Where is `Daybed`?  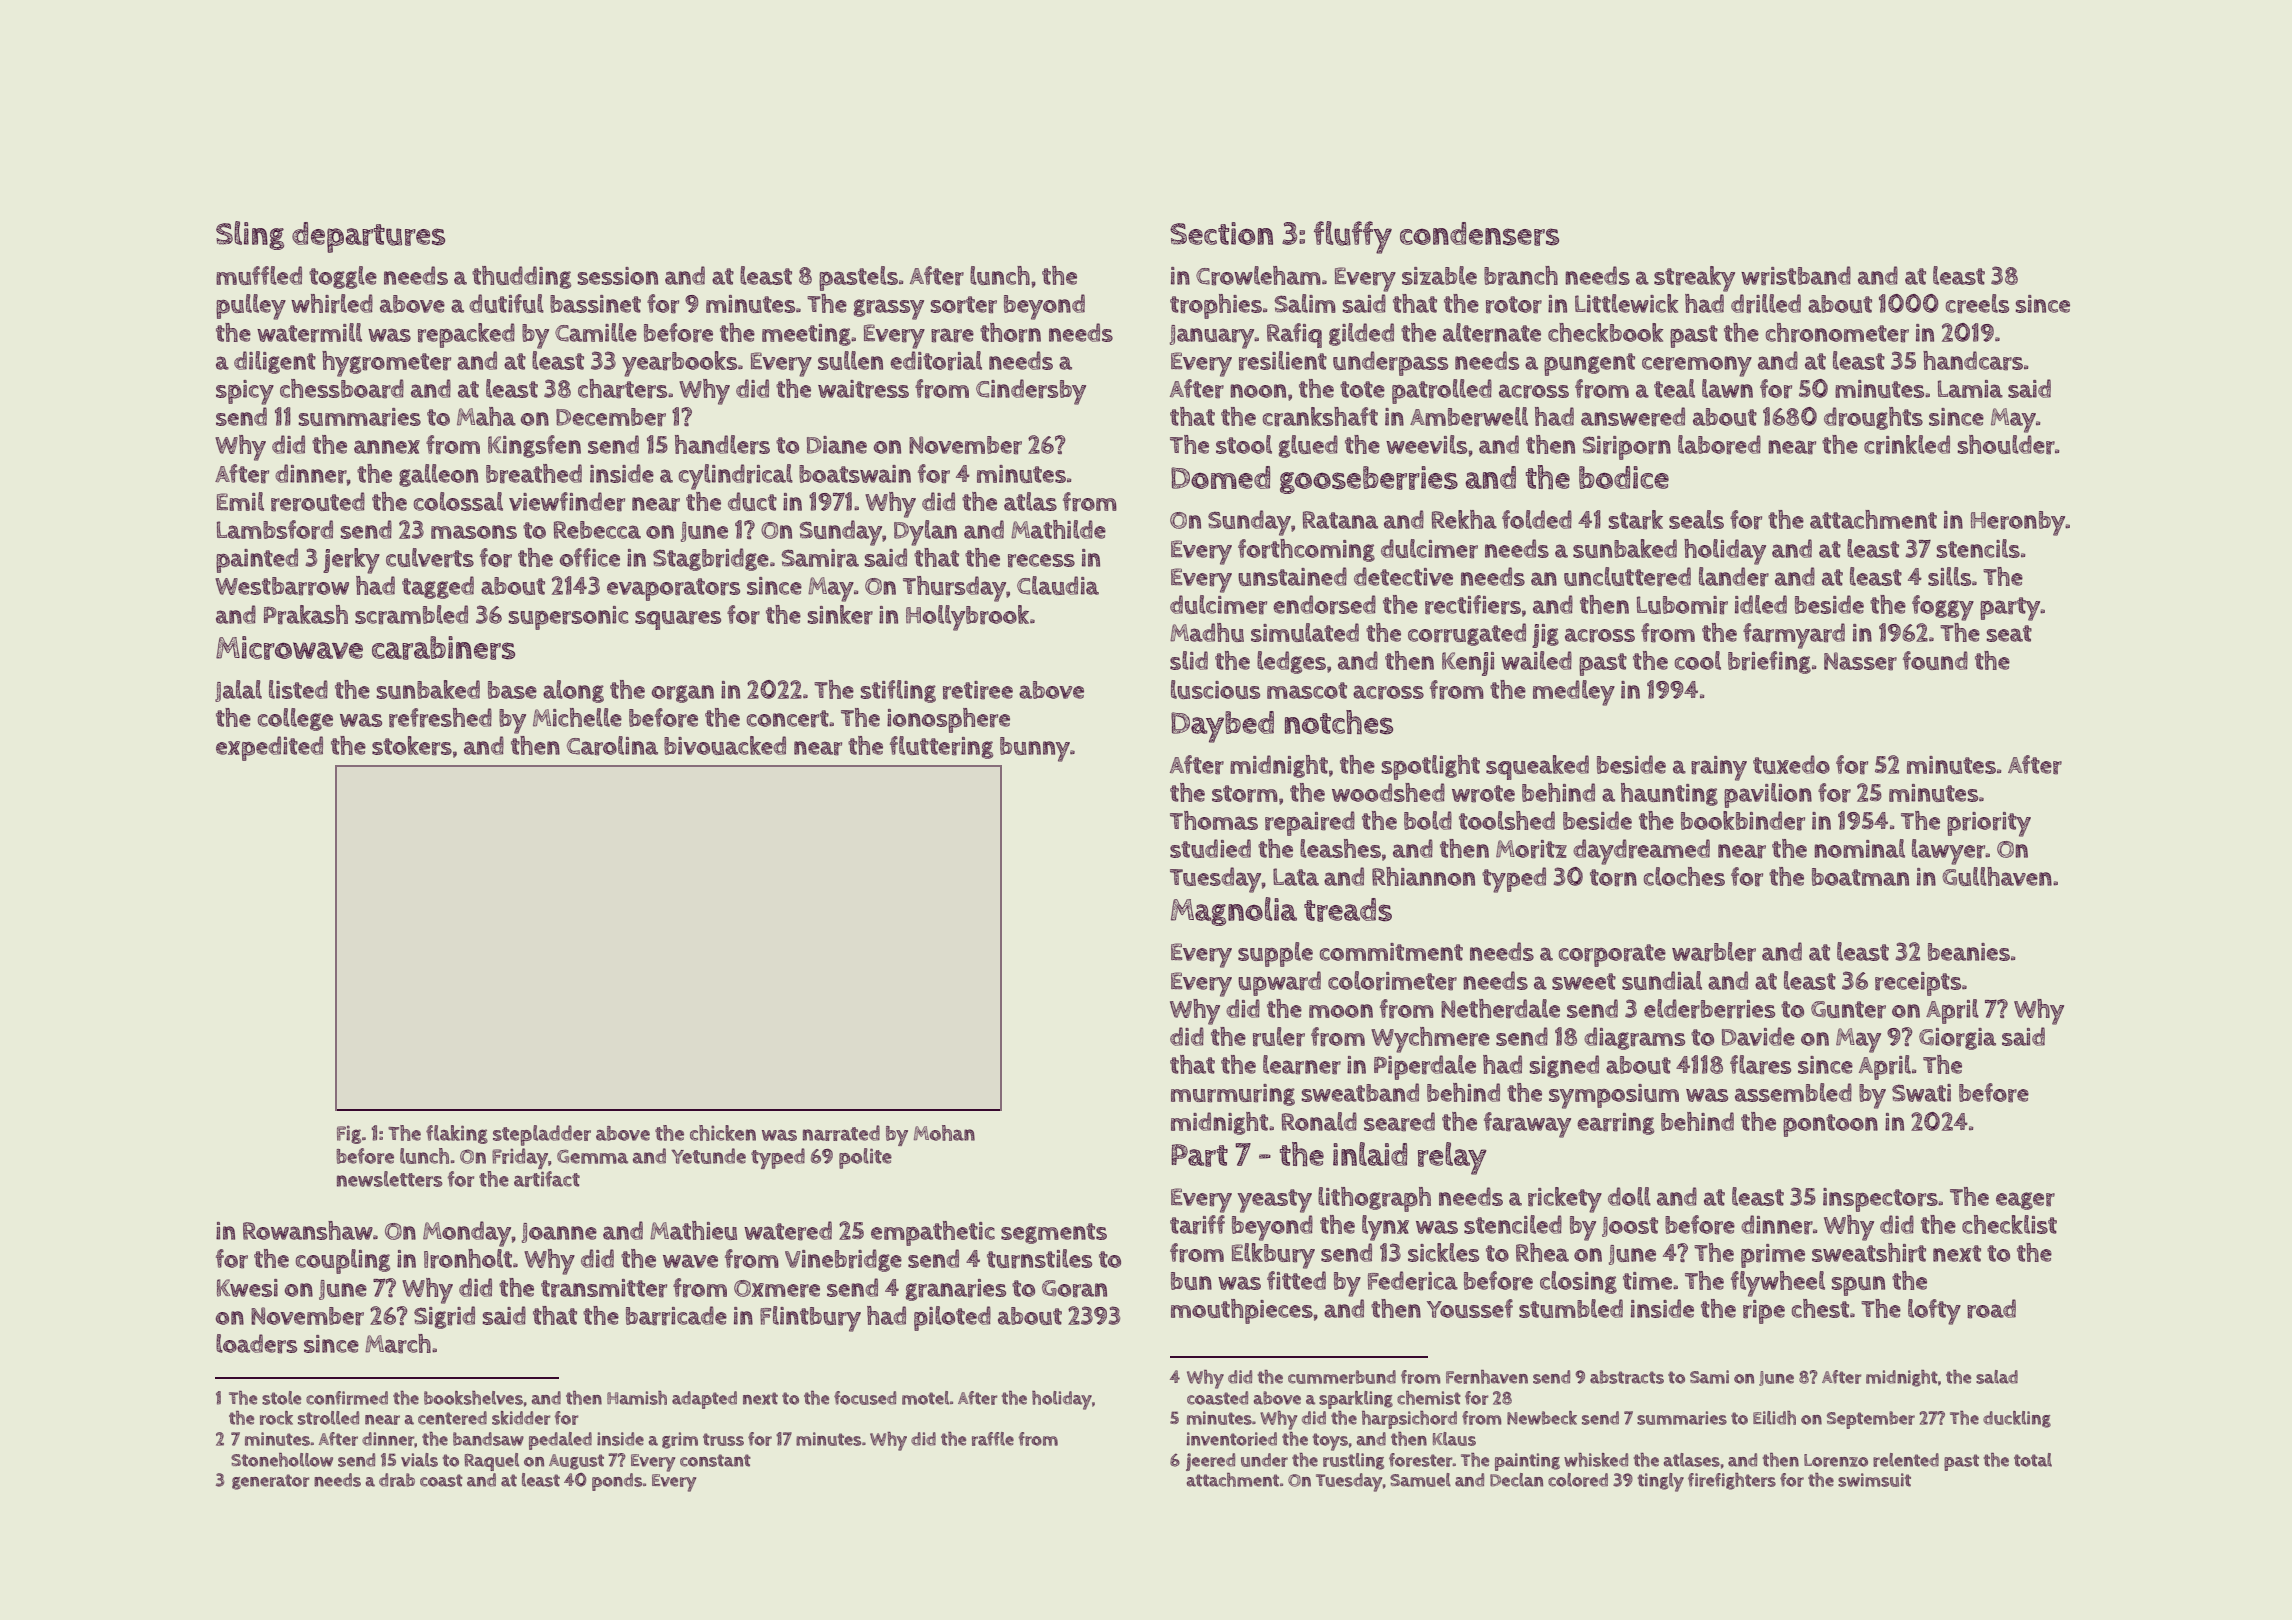
Daybed is located at coordinates (1222, 727).
